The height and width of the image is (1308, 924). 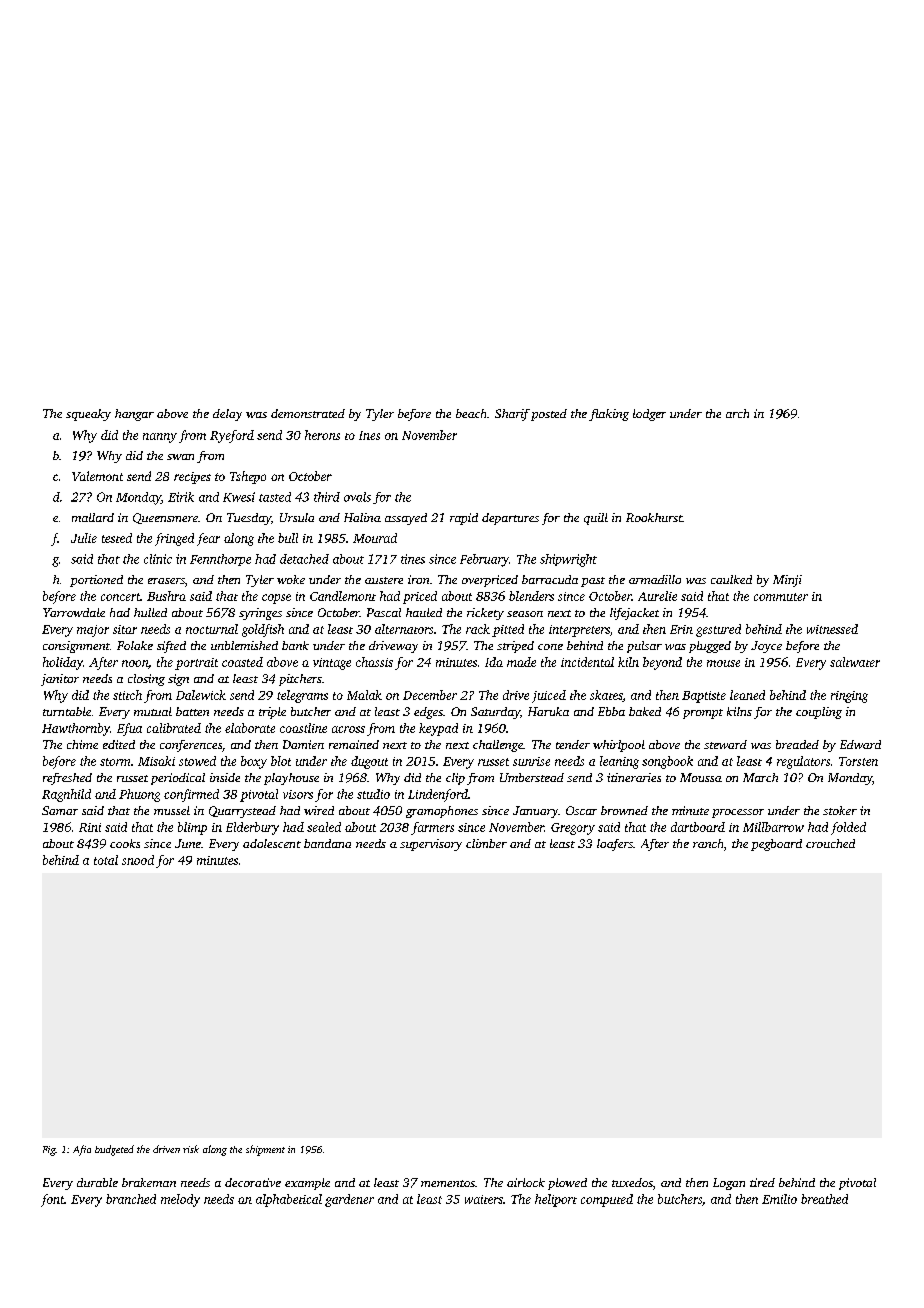 I want to click on Dalewick, so click(x=201, y=695).
